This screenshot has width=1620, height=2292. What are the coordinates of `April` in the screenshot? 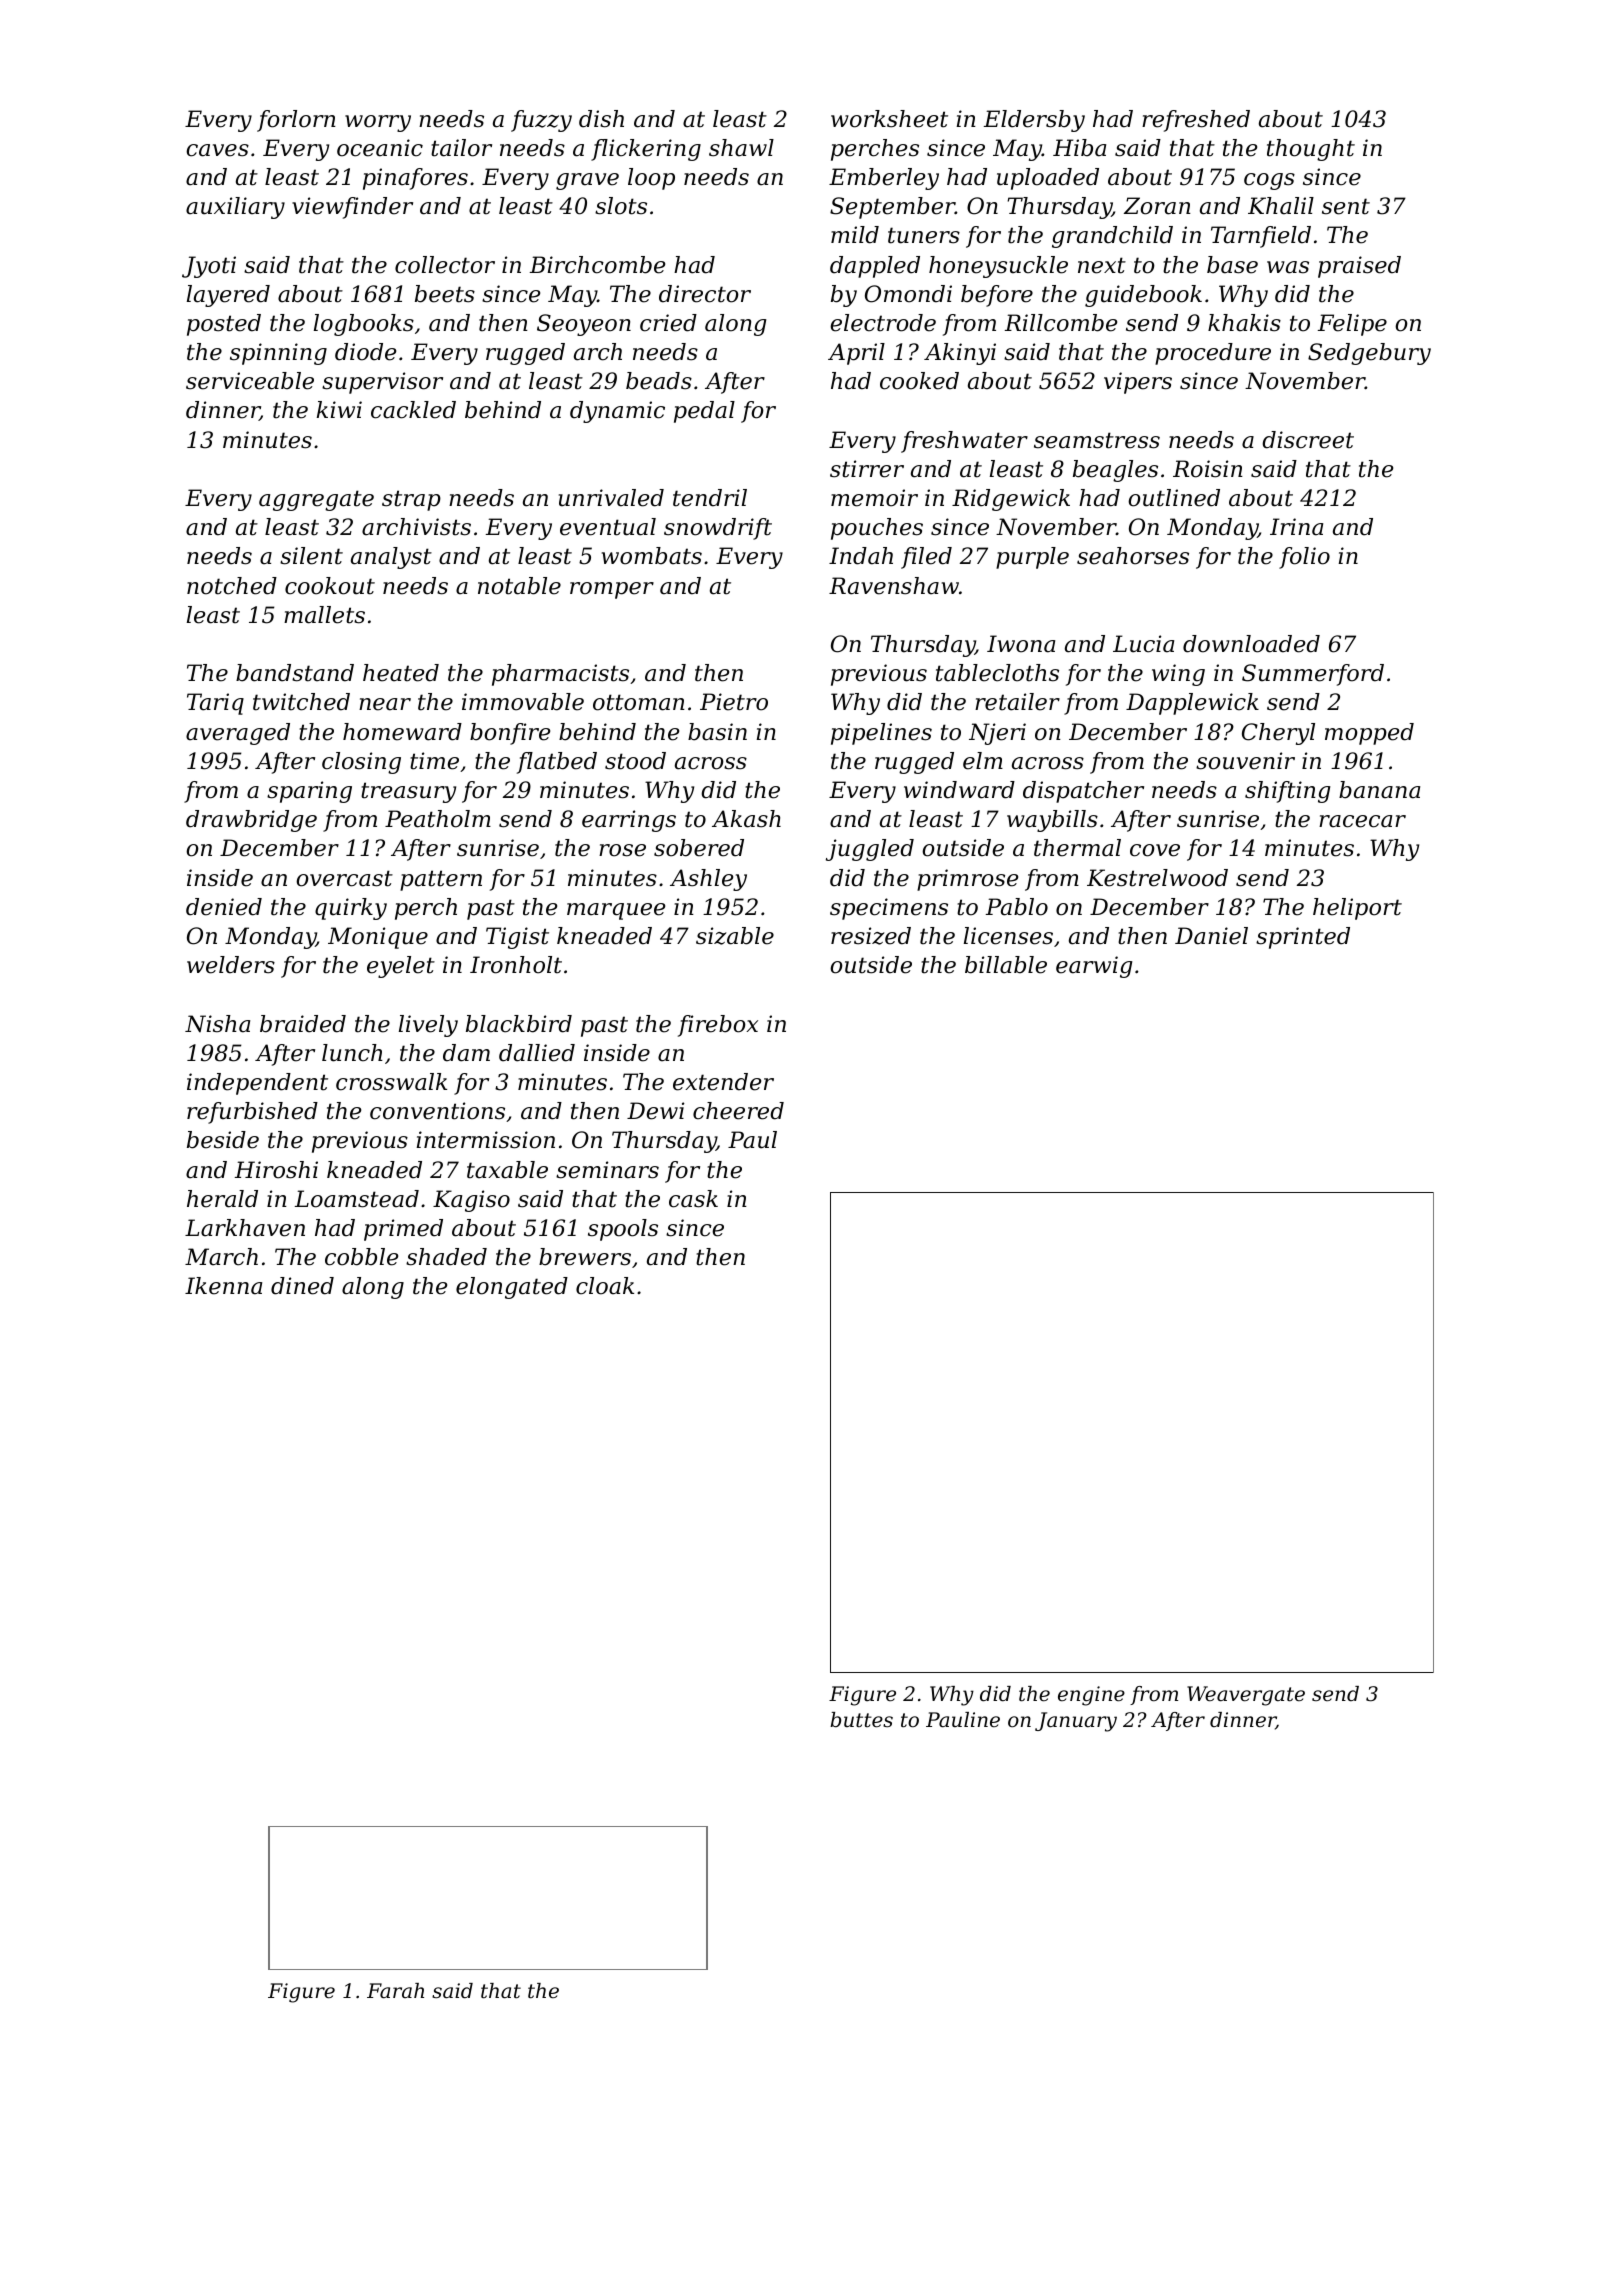 It's located at (856, 354).
